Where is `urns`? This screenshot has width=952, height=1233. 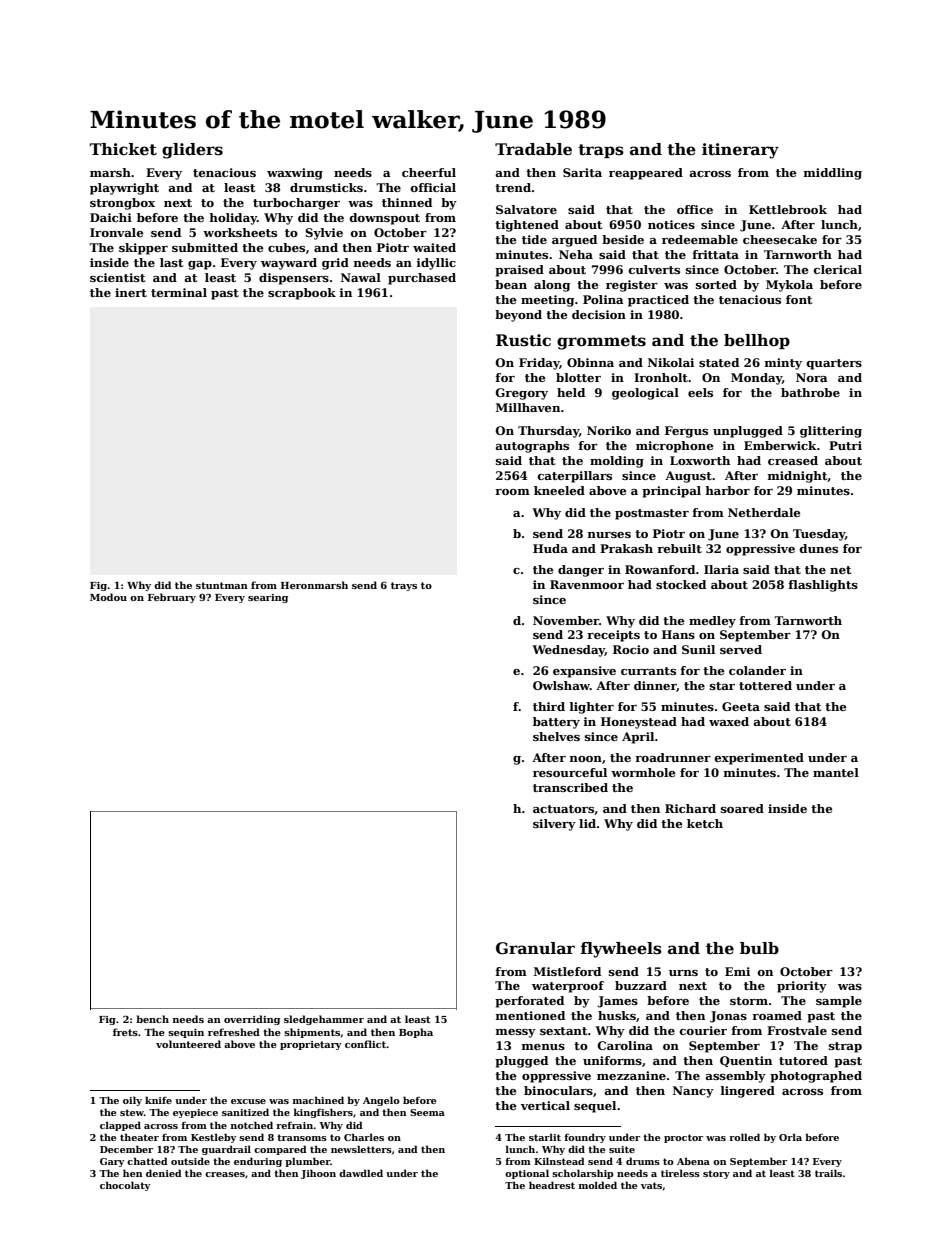
urns is located at coordinates (683, 973).
